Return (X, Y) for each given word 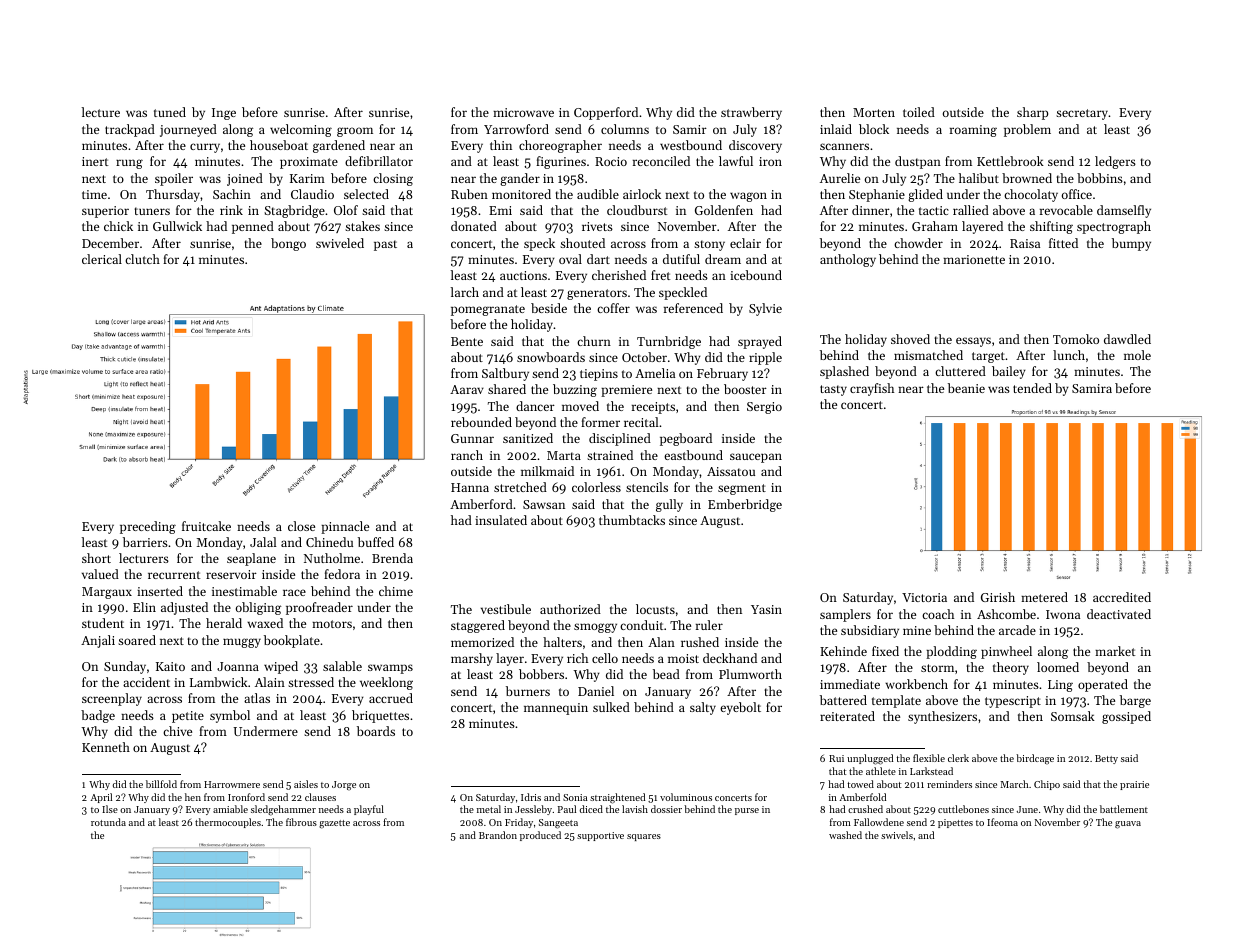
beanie (966, 388)
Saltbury (505, 374)
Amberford (481, 504)
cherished (619, 275)
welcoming (301, 130)
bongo (288, 244)
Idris (531, 797)
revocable (1066, 210)
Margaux (107, 593)
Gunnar (472, 438)
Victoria (924, 597)
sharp (1032, 113)
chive (177, 731)
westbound (691, 145)
